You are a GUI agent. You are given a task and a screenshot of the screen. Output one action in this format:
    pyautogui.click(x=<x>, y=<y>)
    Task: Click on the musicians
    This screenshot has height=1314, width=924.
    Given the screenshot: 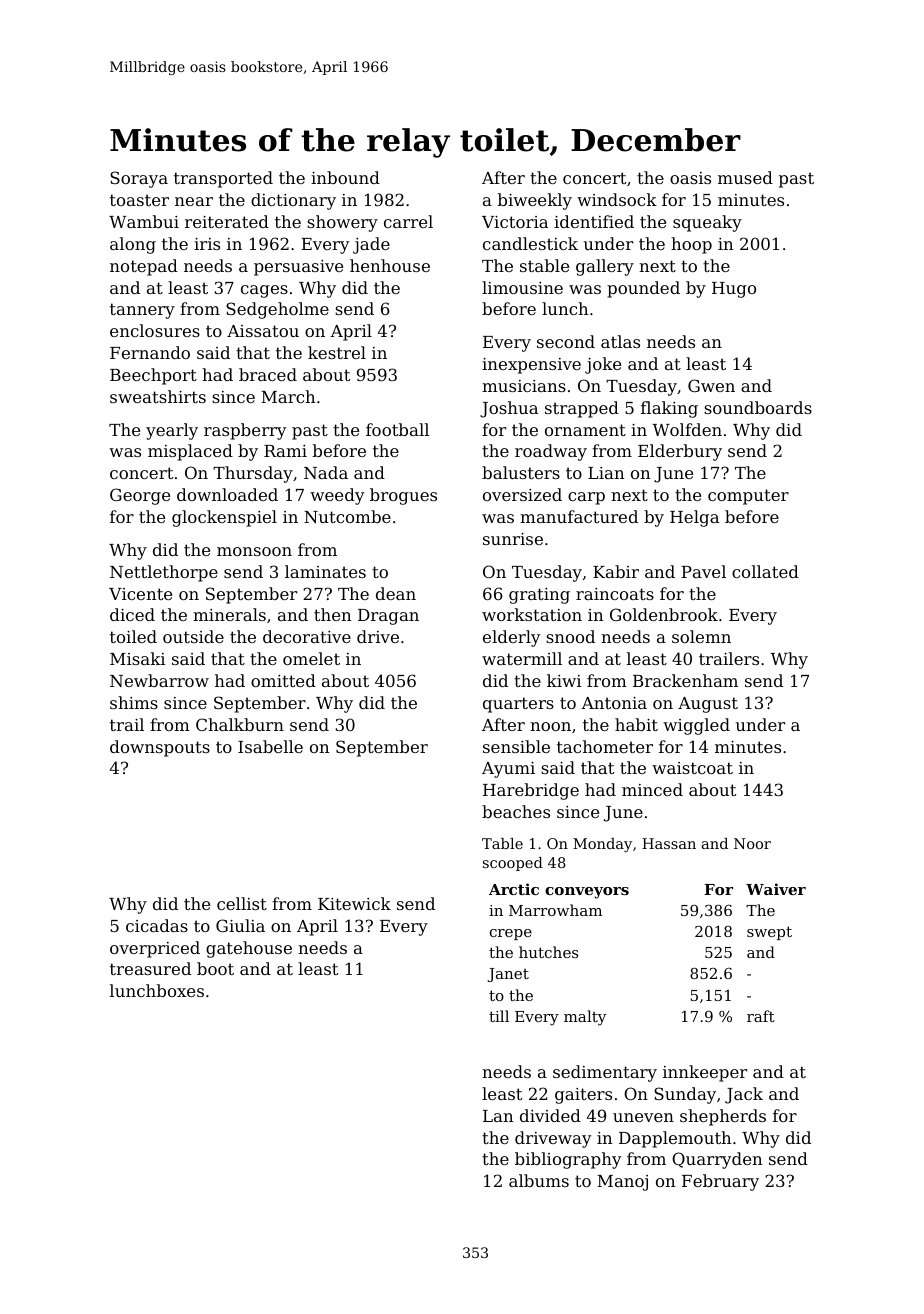 What is the action you would take?
    pyautogui.click(x=524, y=386)
